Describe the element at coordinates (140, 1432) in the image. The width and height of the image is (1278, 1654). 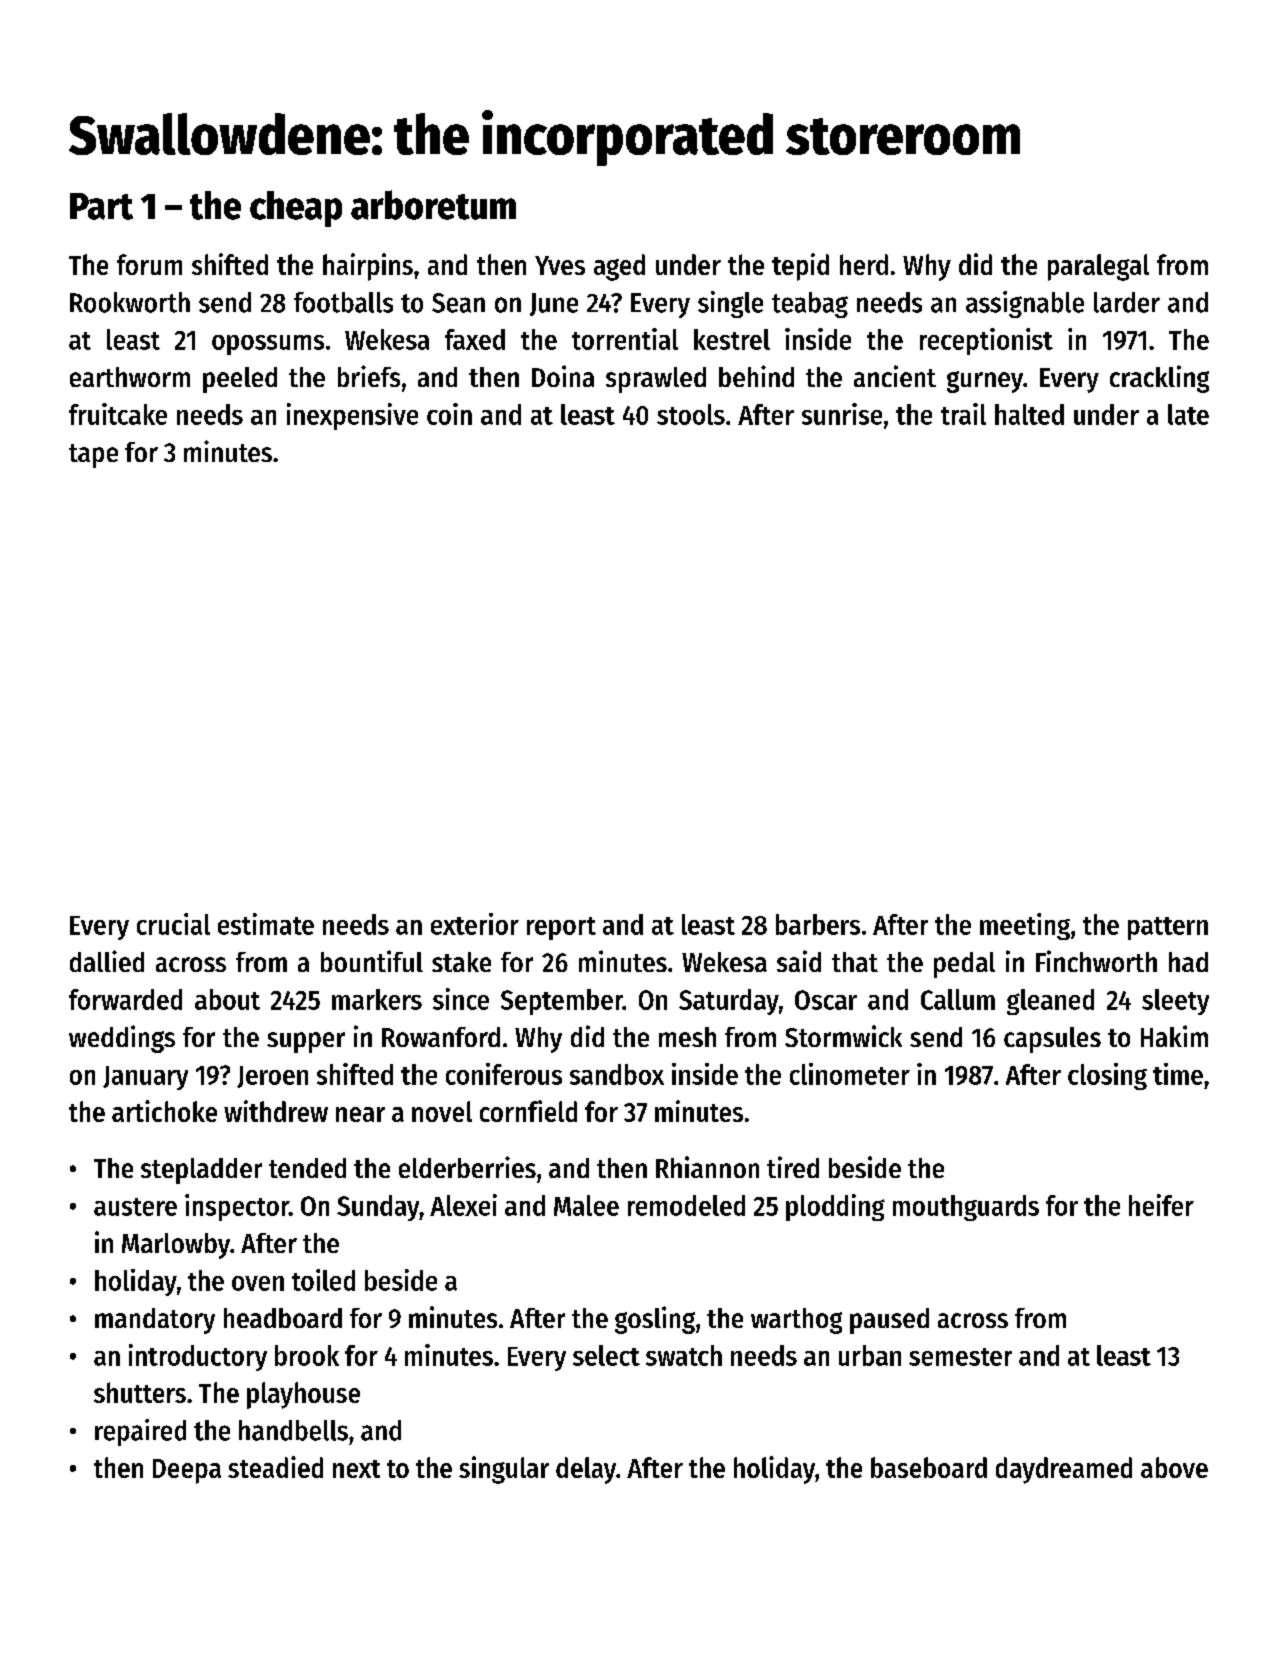
I see `repaired` at that location.
